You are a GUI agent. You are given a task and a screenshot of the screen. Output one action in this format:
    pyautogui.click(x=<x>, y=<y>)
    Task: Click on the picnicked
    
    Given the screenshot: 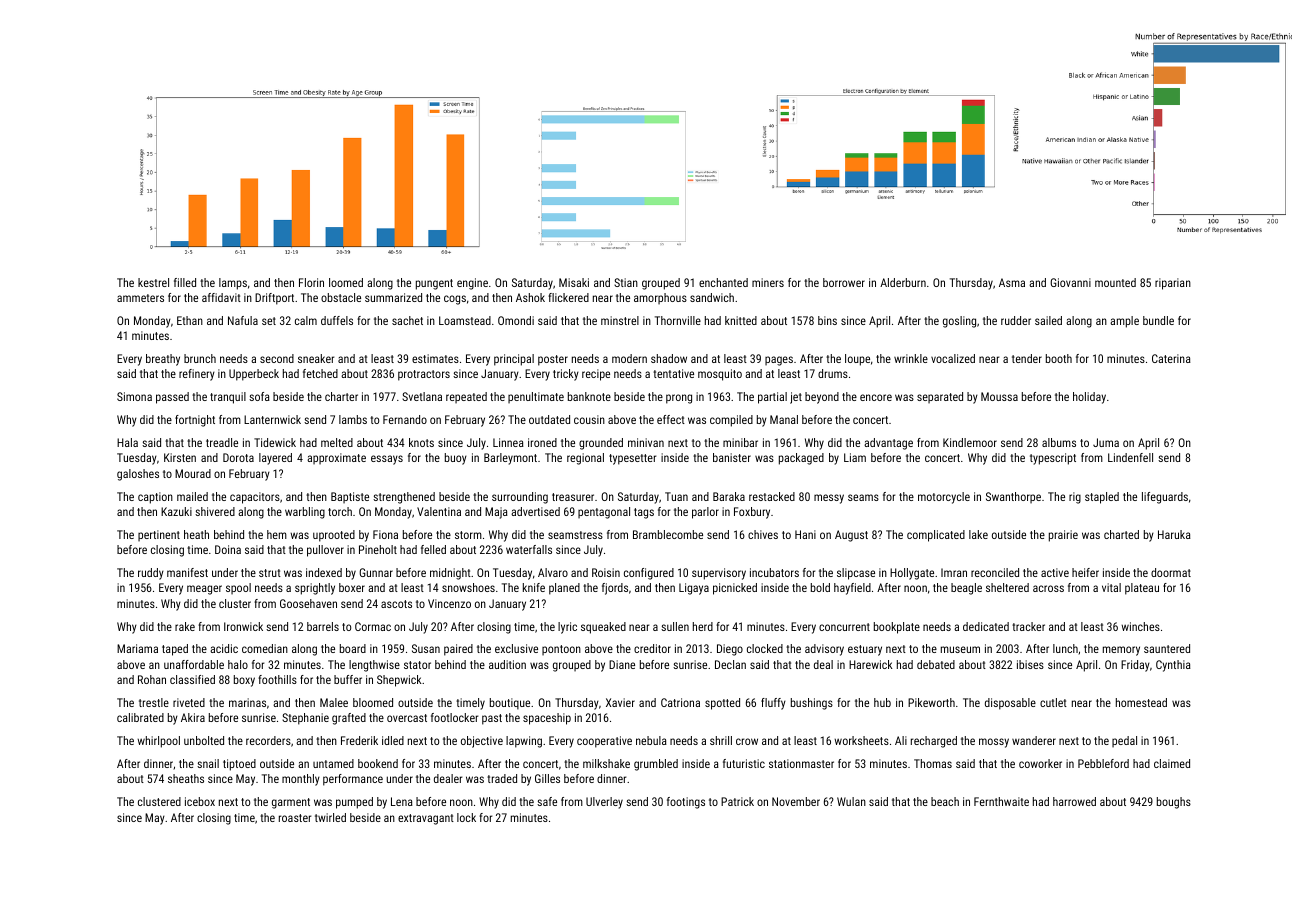 What is the action you would take?
    pyautogui.click(x=735, y=589)
